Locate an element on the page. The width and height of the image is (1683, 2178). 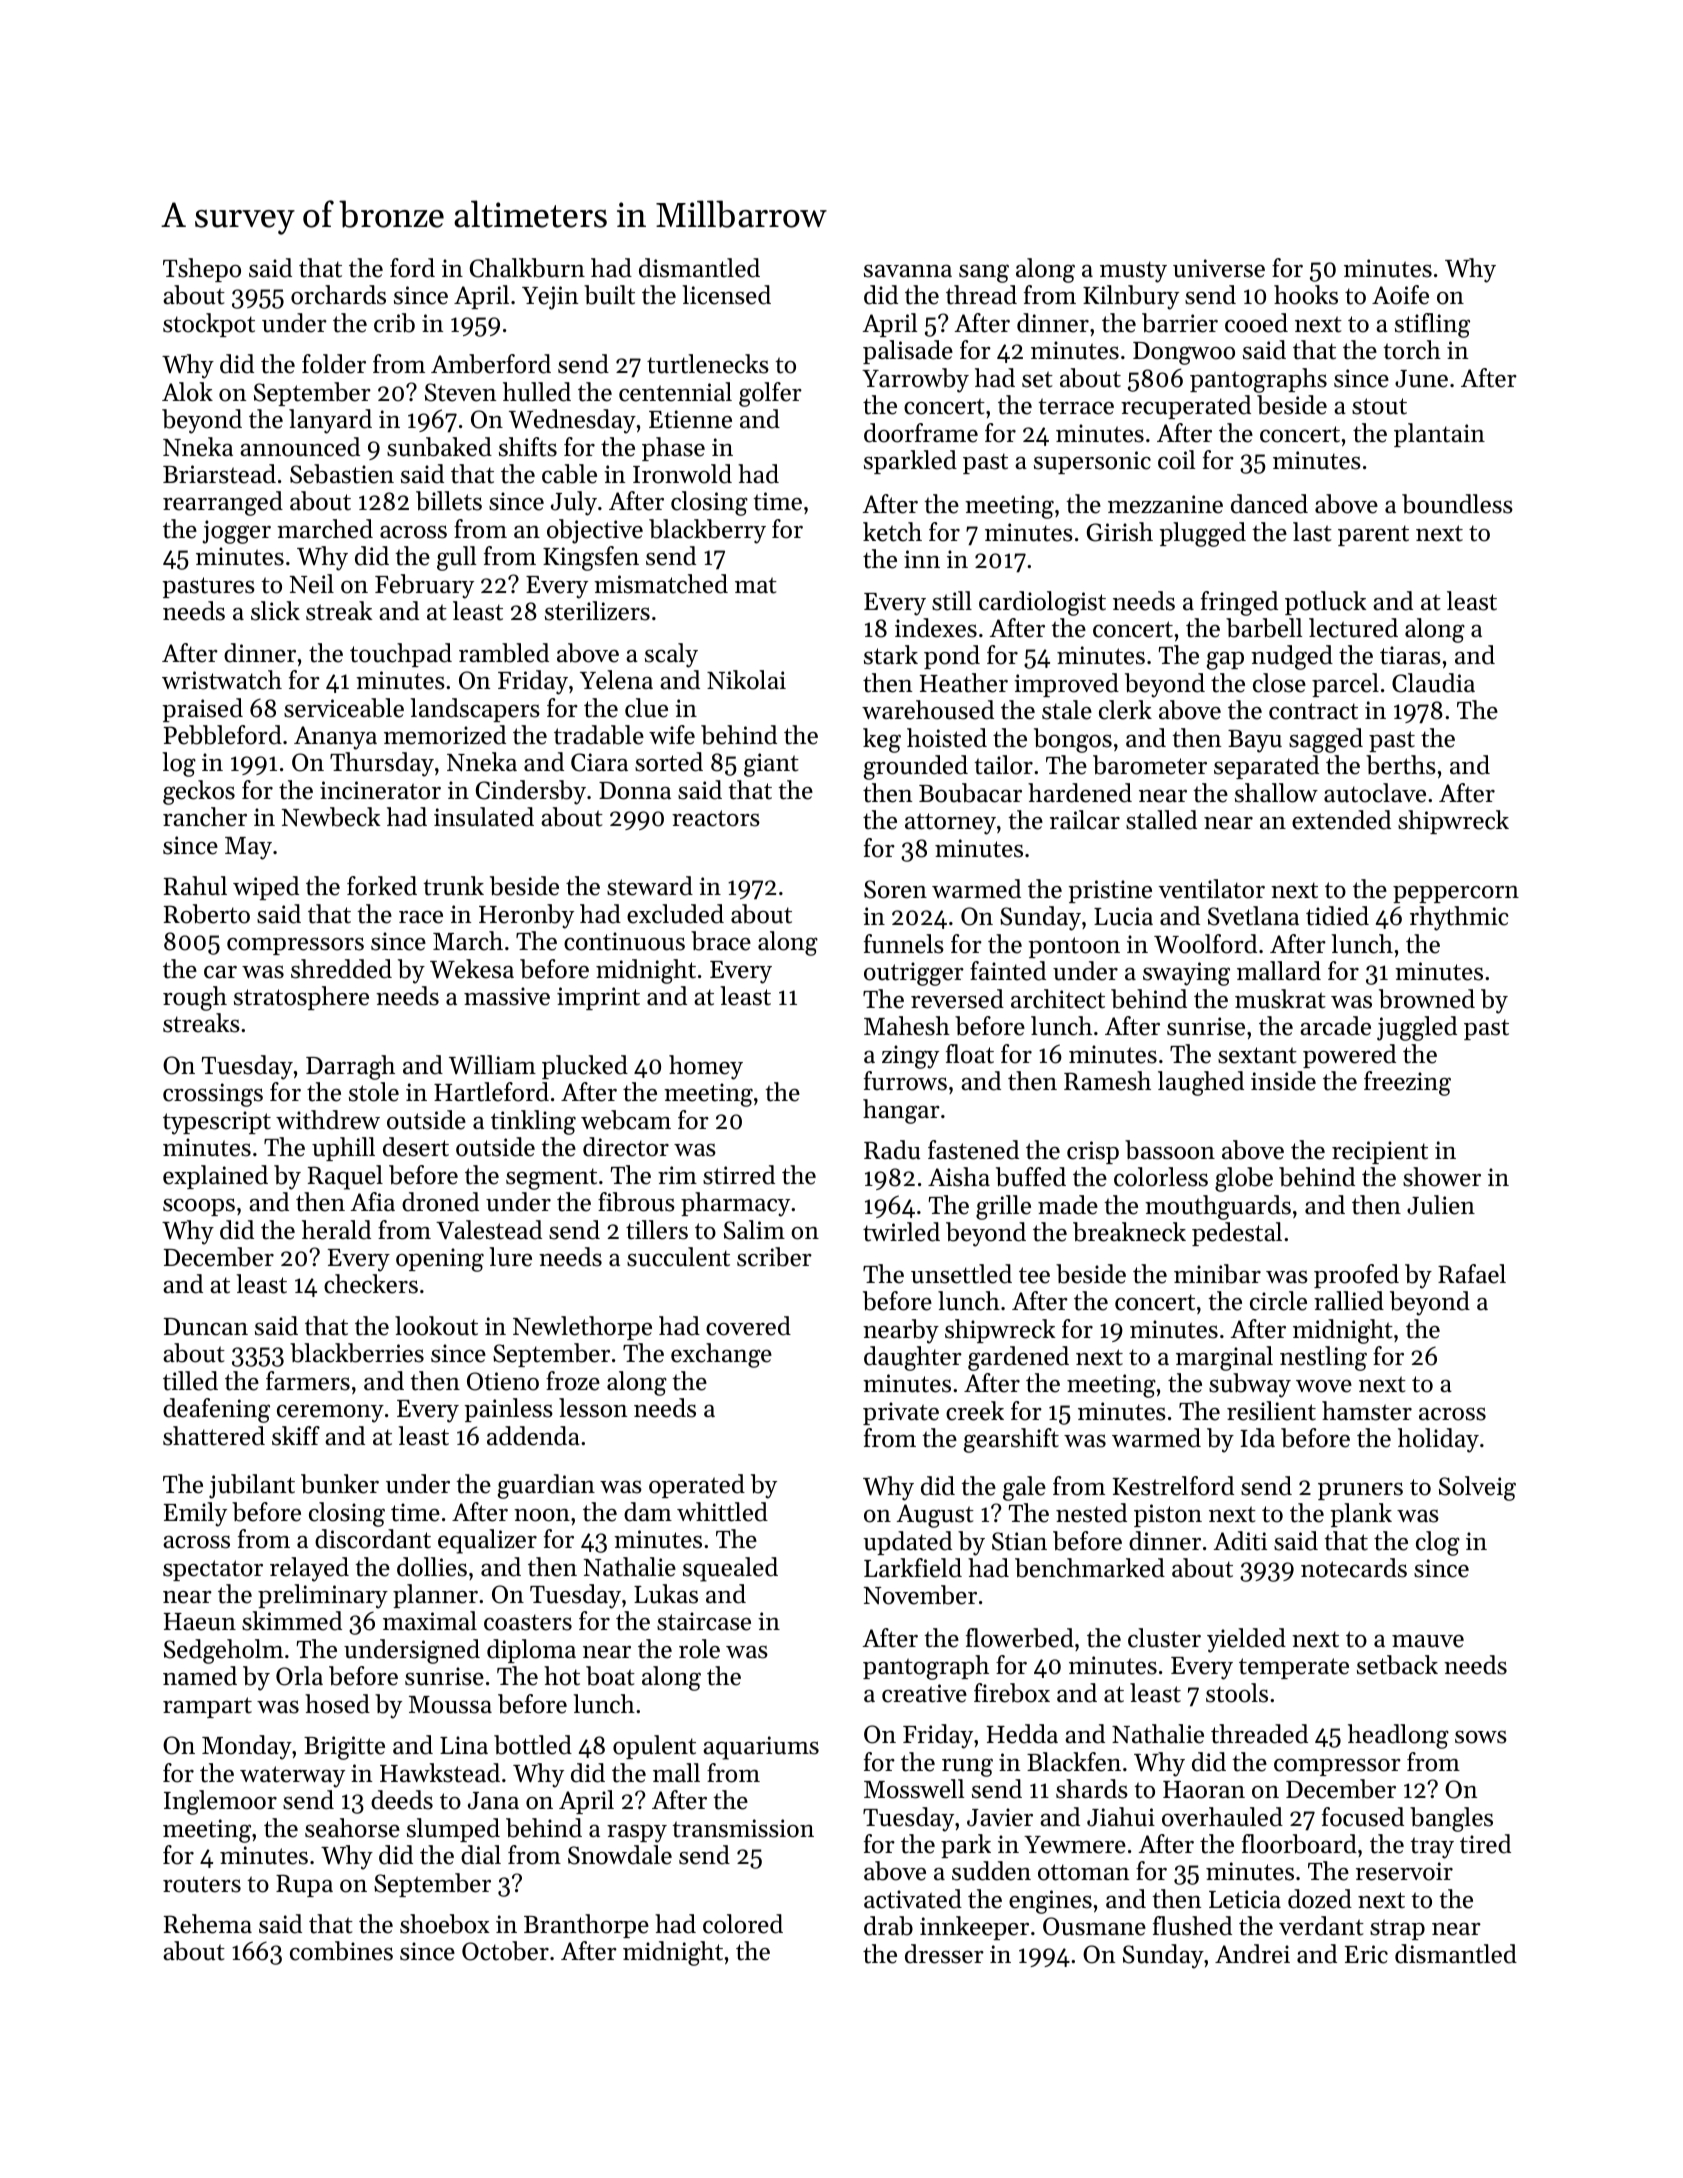
preliminary is located at coordinates (323, 1596).
